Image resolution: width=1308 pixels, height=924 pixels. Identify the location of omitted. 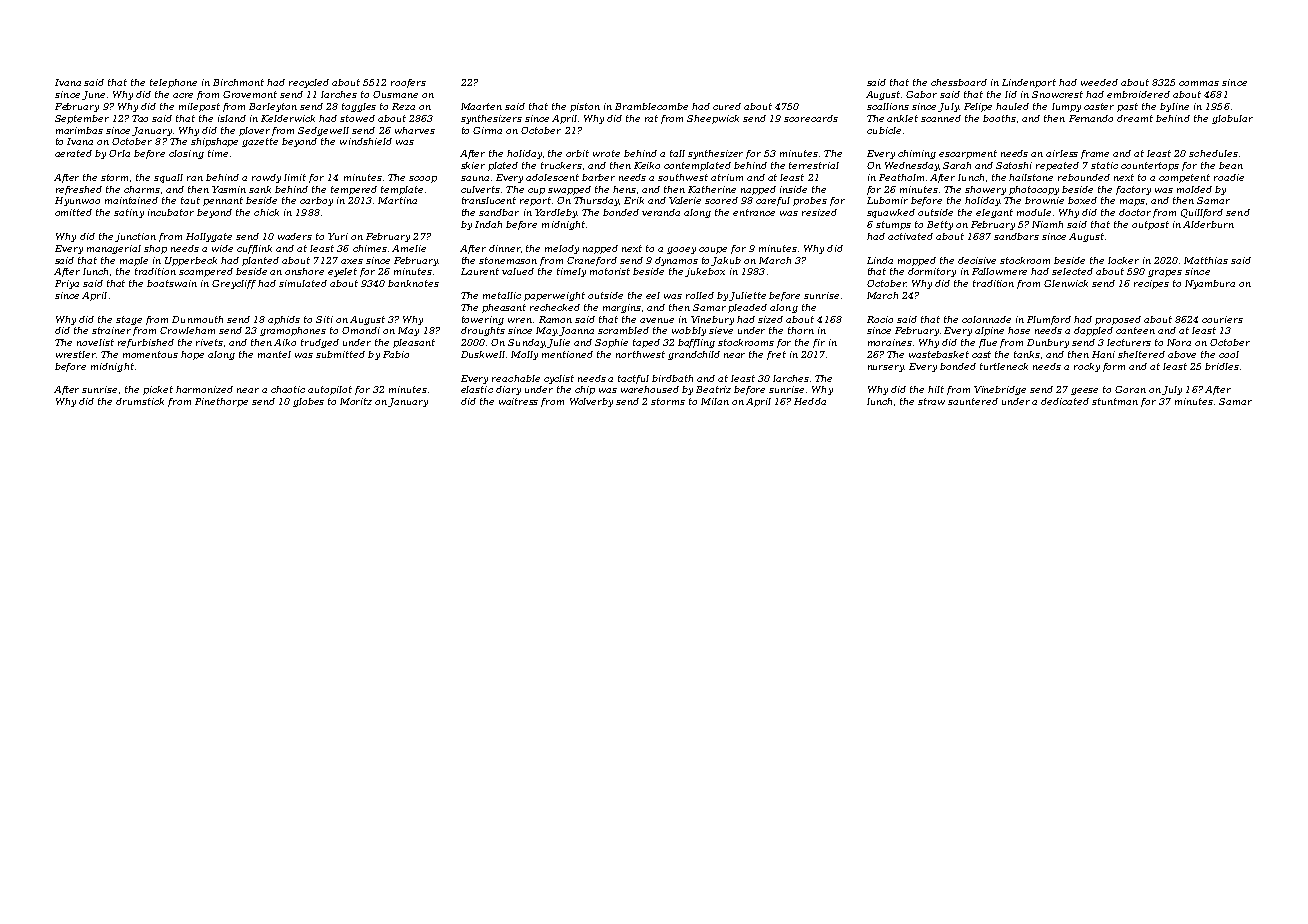
(73, 212).
